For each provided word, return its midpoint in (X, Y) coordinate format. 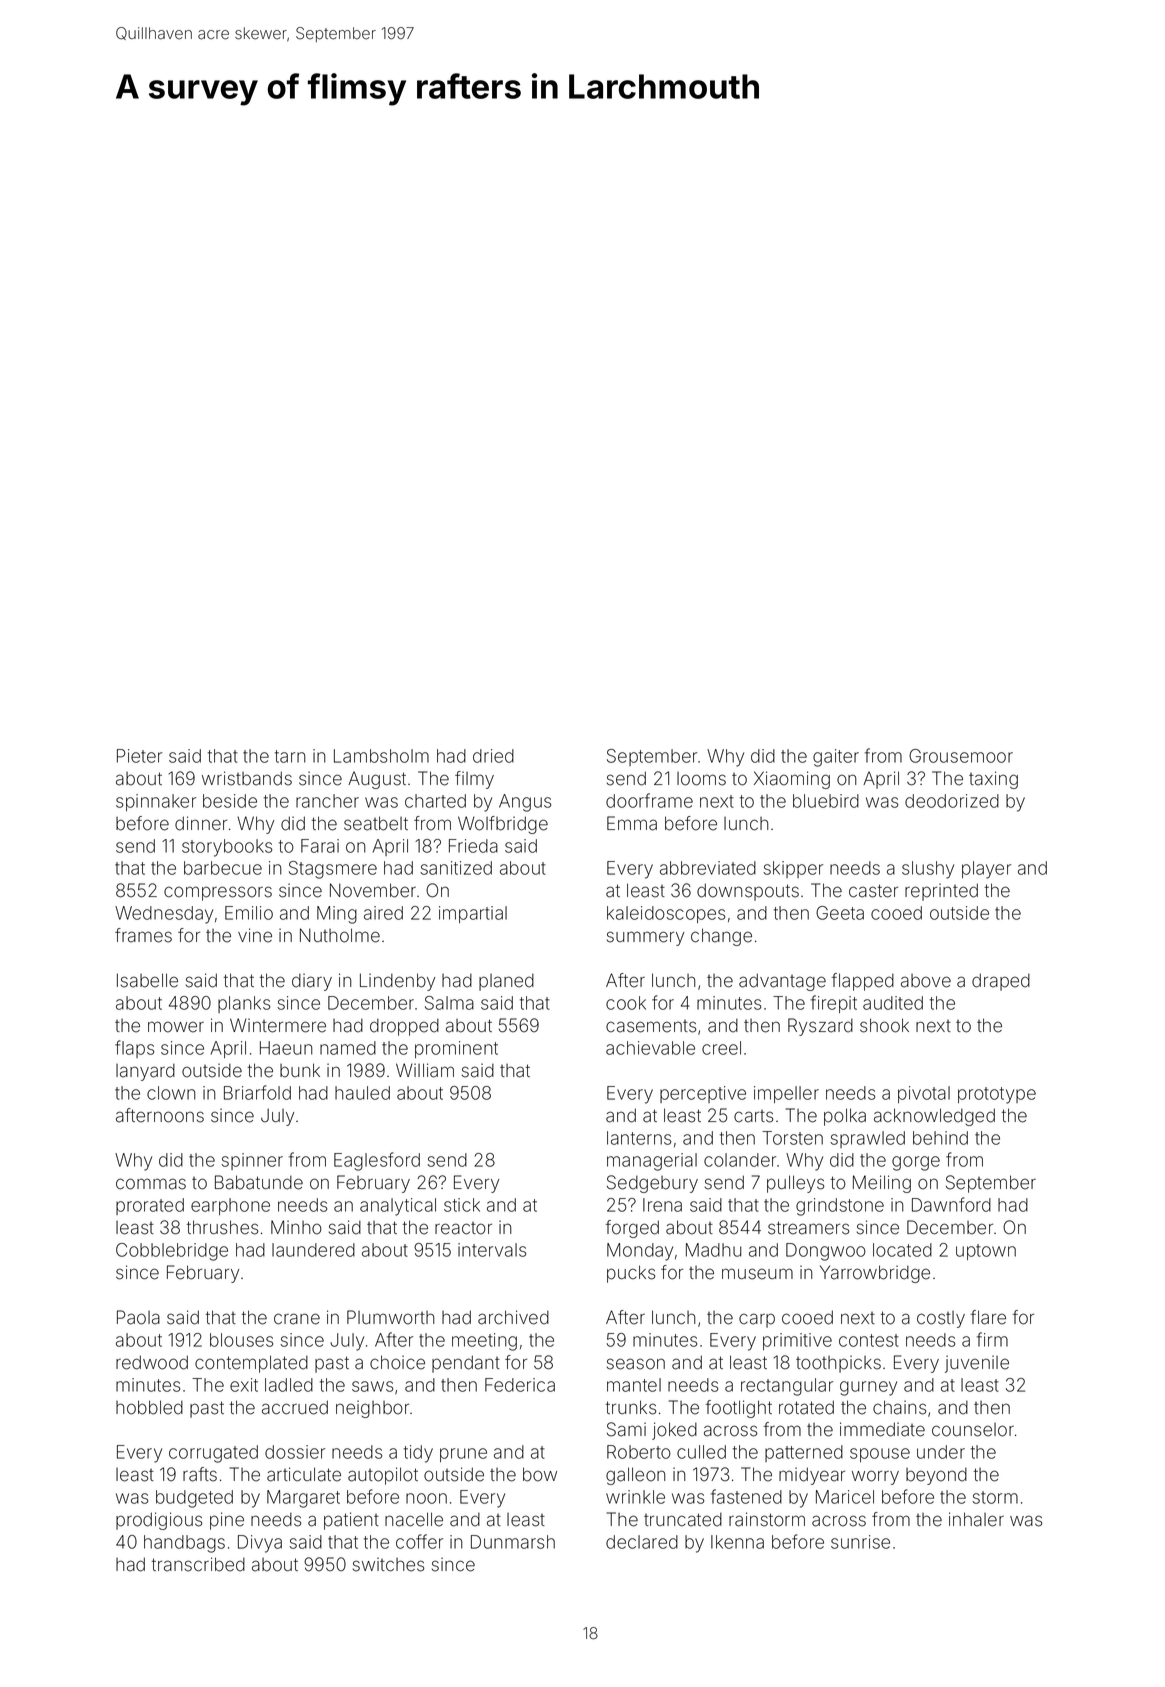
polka (845, 1117)
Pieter (139, 756)
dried (493, 756)
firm (992, 1339)
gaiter (836, 758)
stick (462, 1205)
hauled (362, 1093)
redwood (152, 1362)
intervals (492, 1250)
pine (227, 1521)
